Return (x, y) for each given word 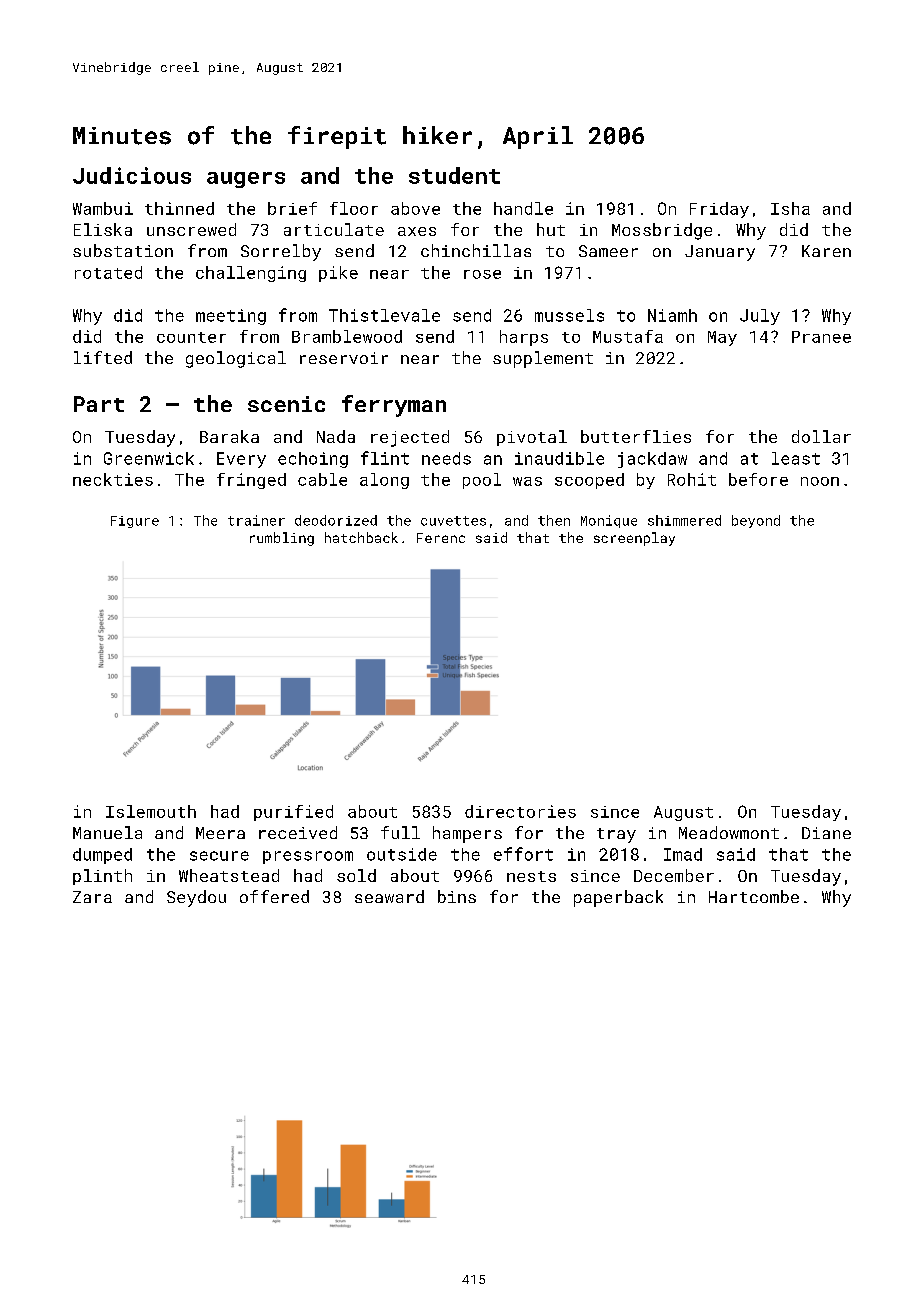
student (454, 175)
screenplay (634, 539)
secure (219, 856)
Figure (135, 522)
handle (523, 208)
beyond (756, 521)
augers (246, 180)
